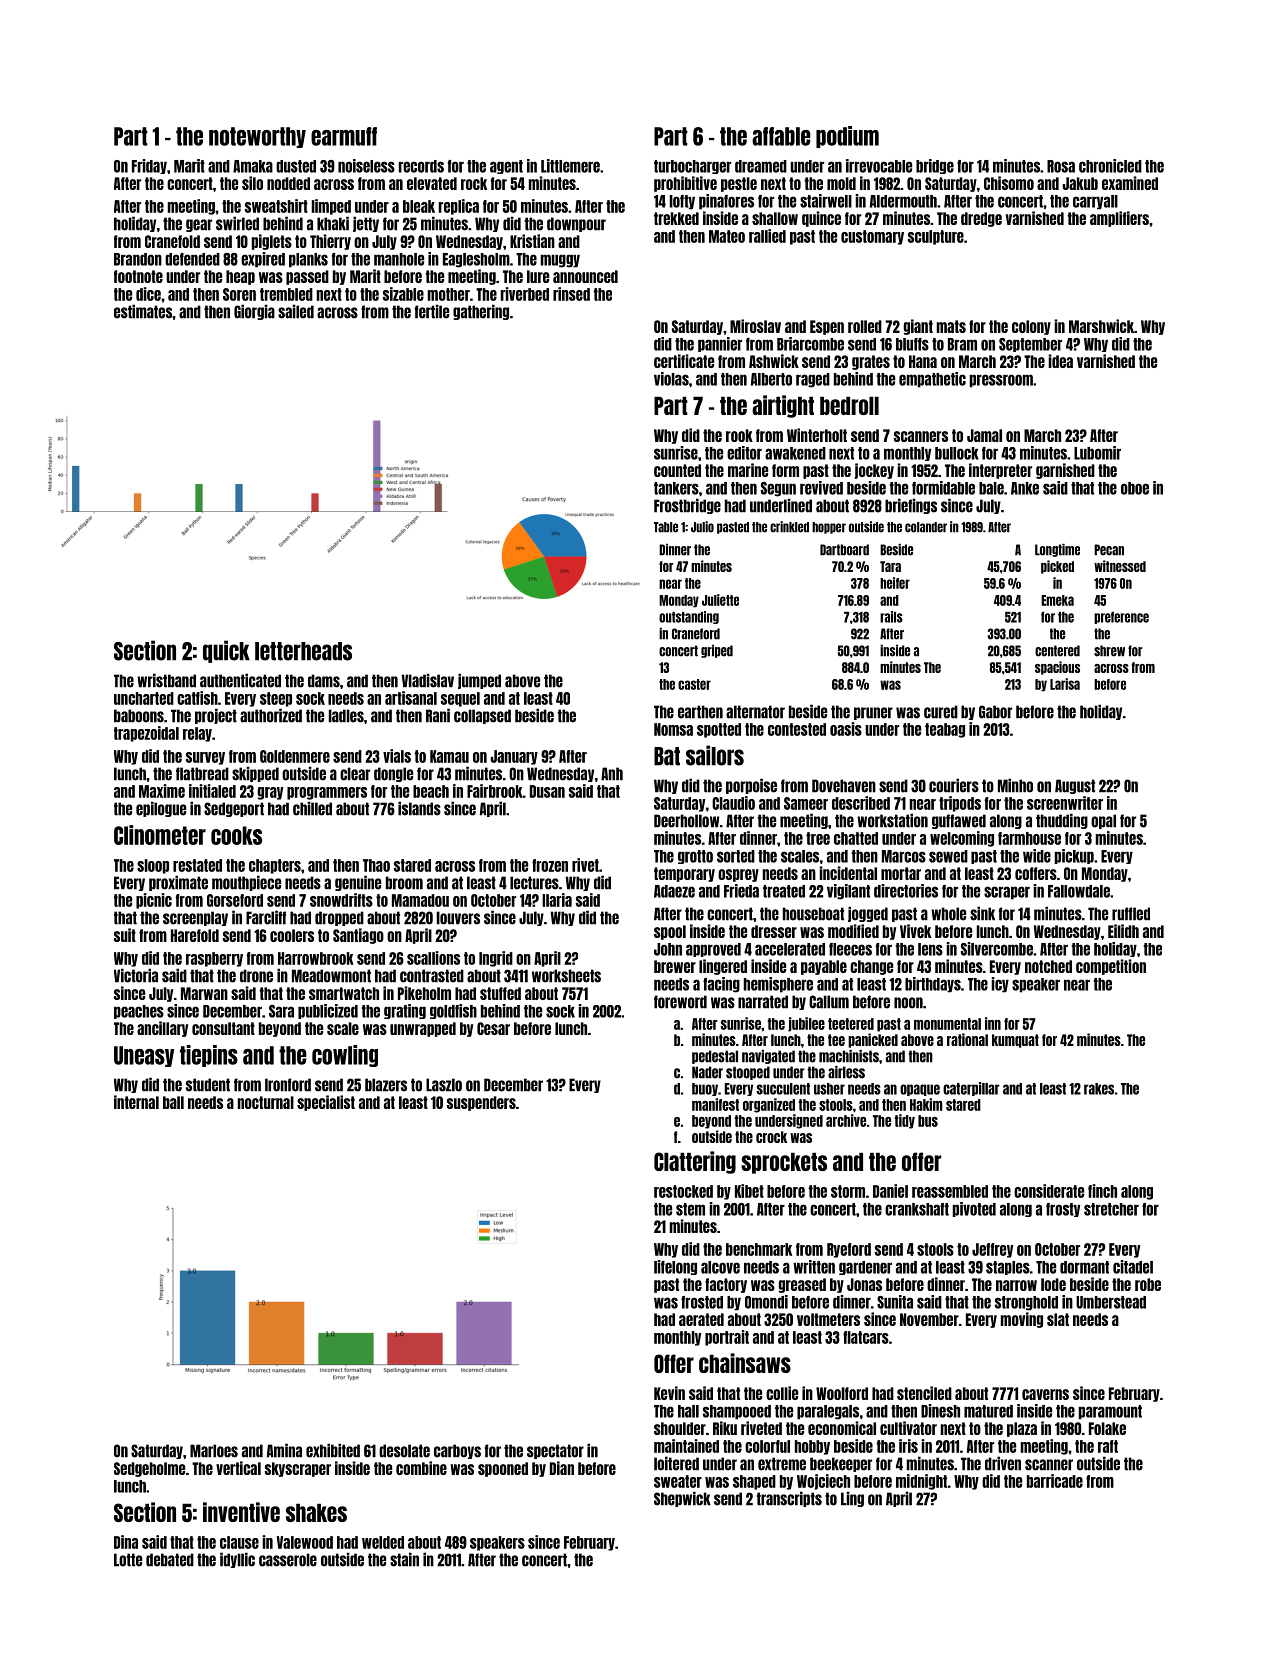 This image has height=1656, width=1279. What do you see at coordinates (1053, 1284) in the image?
I see `lode` at bounding box center [1053, 1284].
